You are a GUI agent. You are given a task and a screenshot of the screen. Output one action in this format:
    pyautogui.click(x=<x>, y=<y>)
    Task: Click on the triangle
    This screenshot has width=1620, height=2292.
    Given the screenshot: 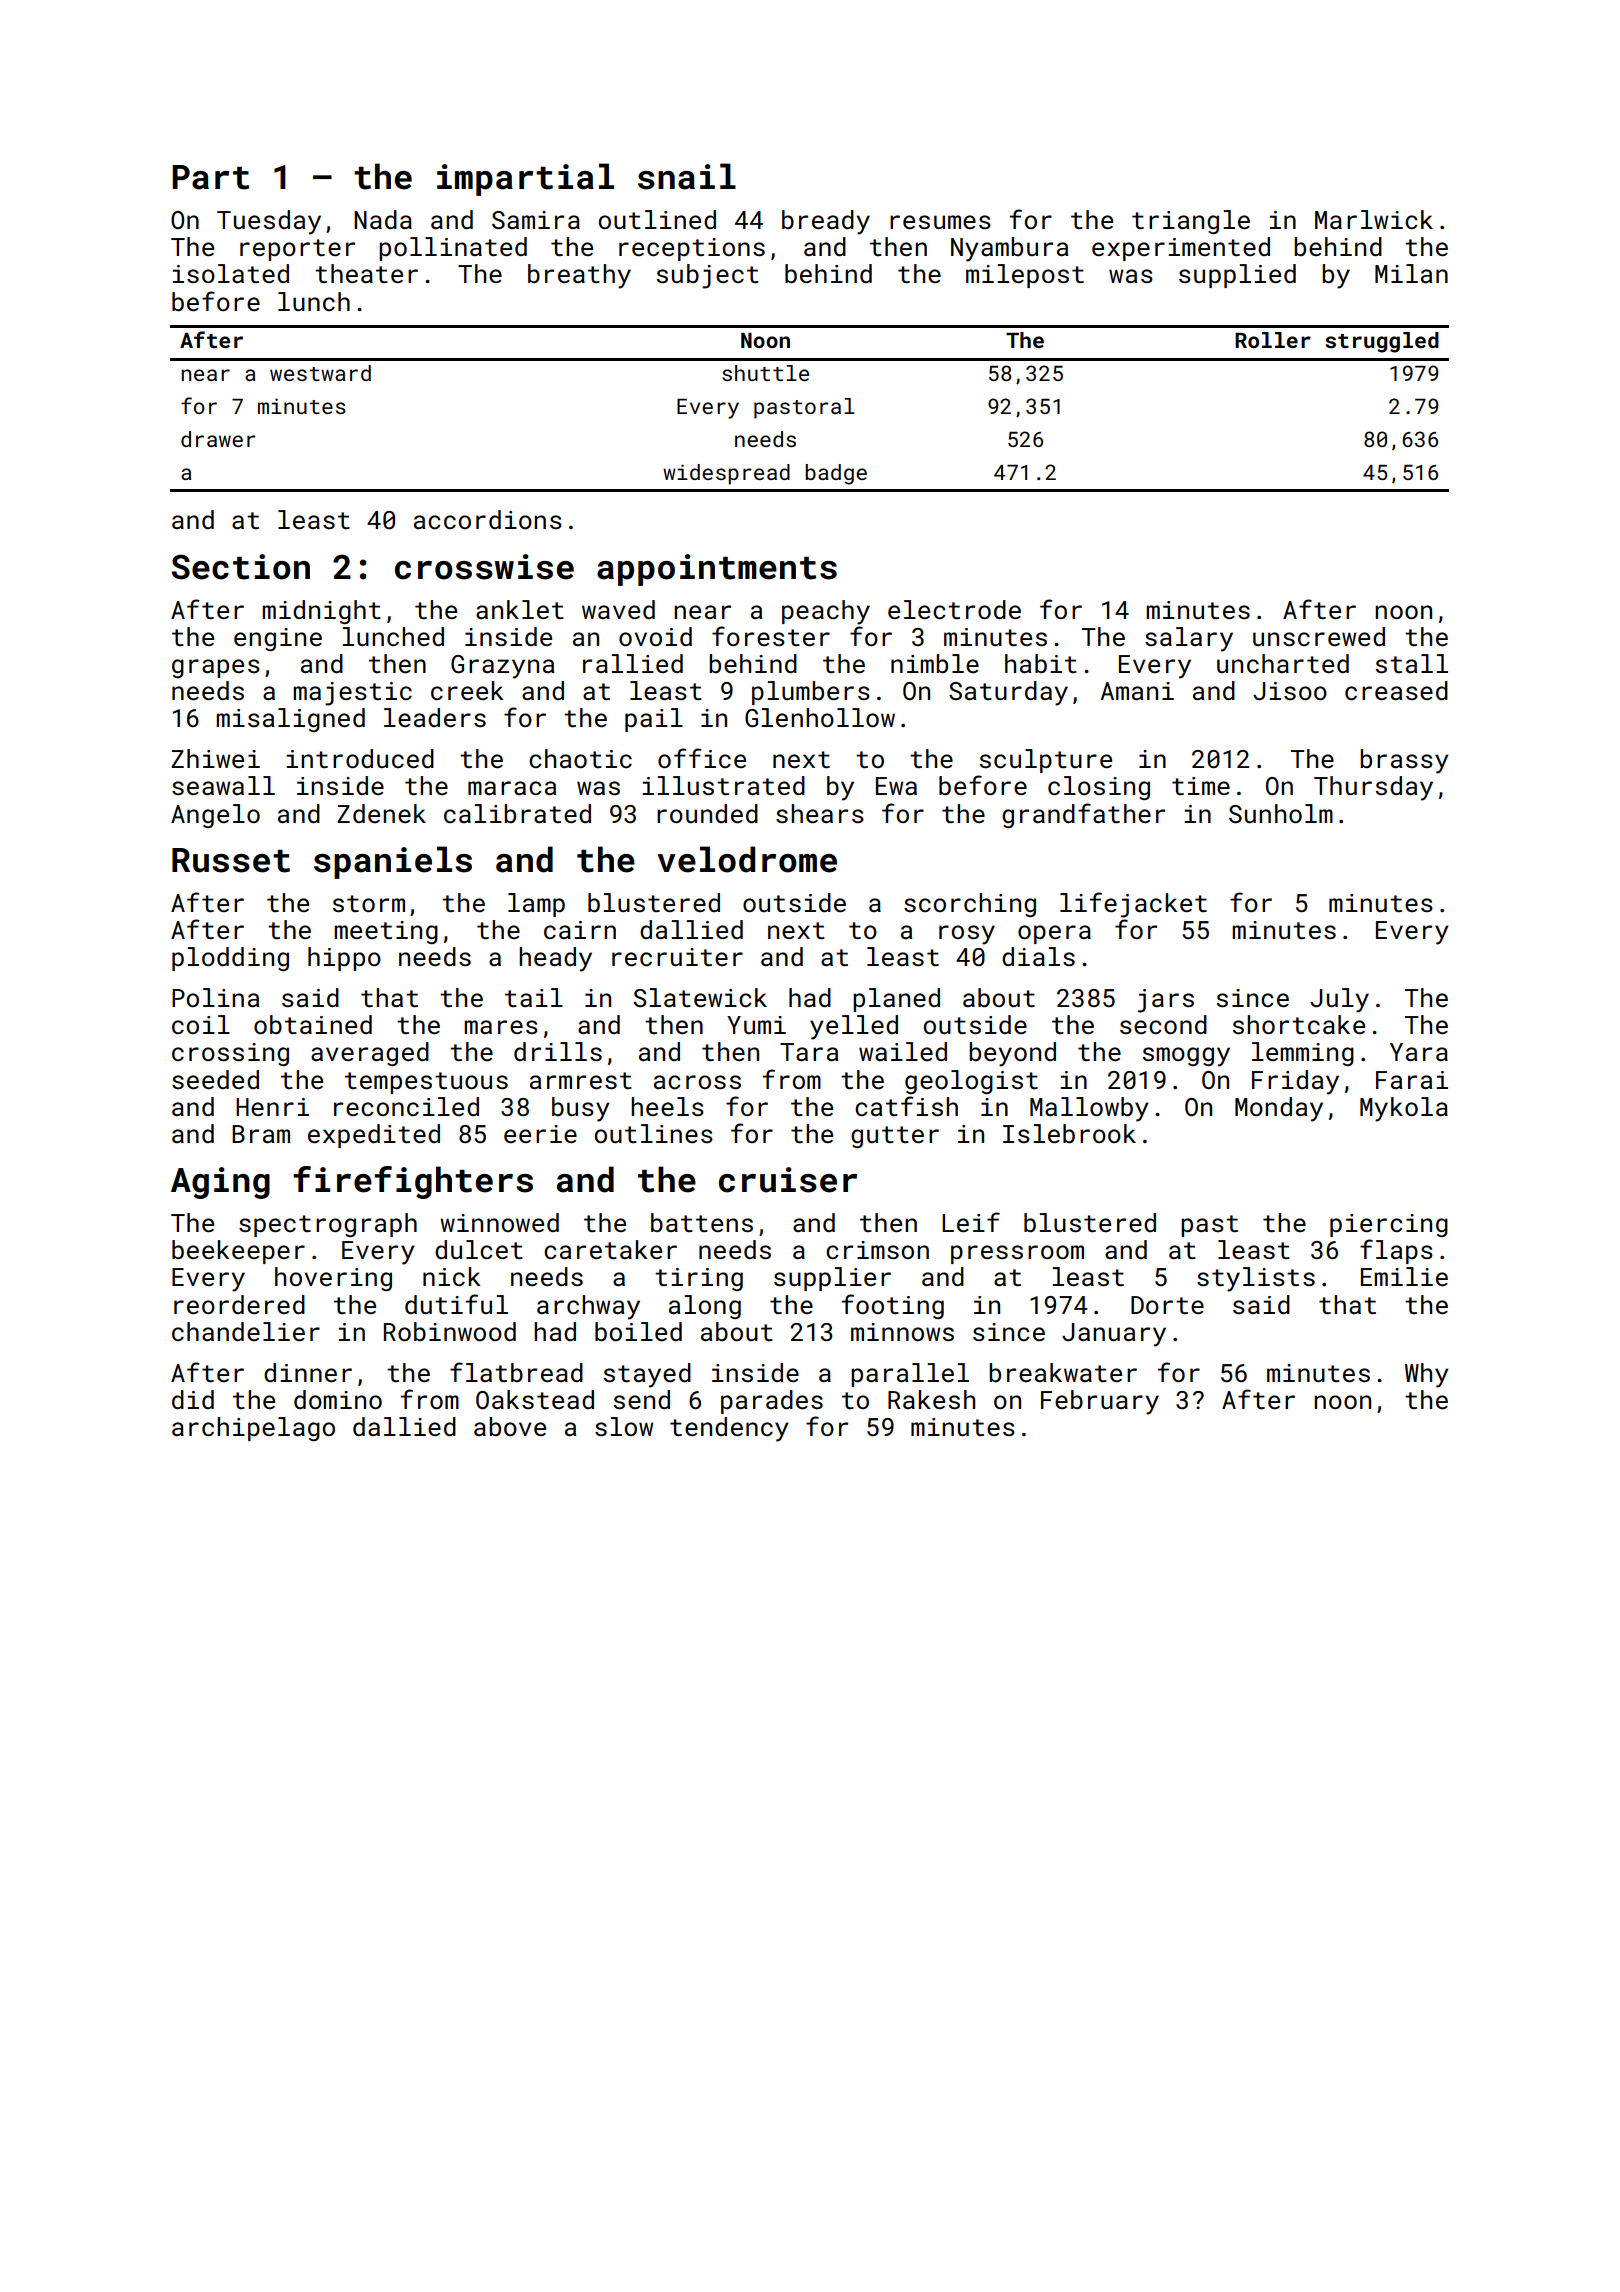 What is the action you would take?
    pyautogui.click(x=1191, y=222)
